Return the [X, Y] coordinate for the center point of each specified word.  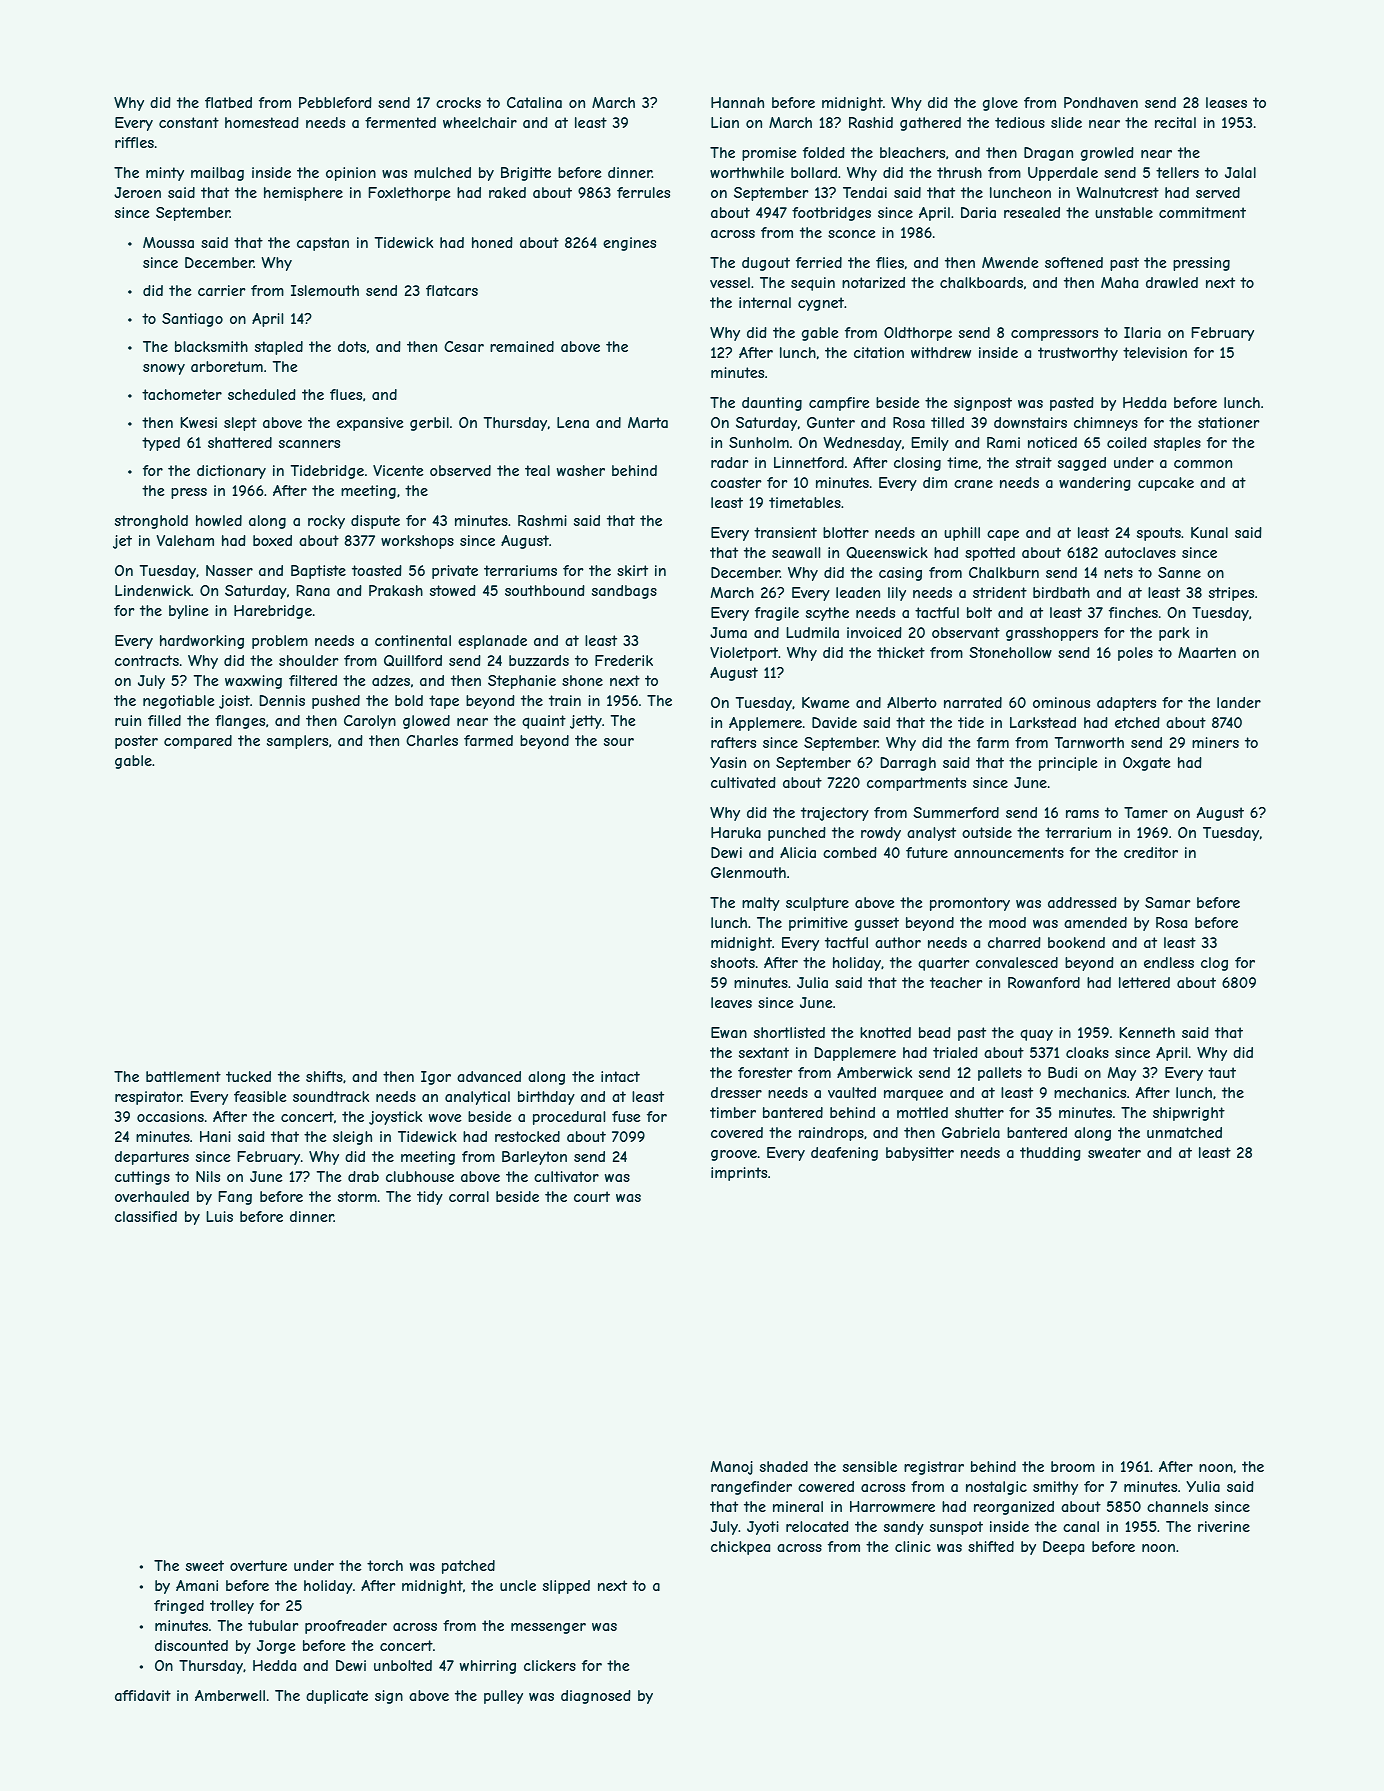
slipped [566, 1587]
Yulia [1203, 1486]
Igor [436, 1078]
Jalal [1240, 172]
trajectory [835, 814]
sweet [205, 1565]
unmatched [1184, 1132]
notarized [873, 282]
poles [1135, 654]
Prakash [396, 590]
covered [737, 1132]
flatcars [452, 290]
